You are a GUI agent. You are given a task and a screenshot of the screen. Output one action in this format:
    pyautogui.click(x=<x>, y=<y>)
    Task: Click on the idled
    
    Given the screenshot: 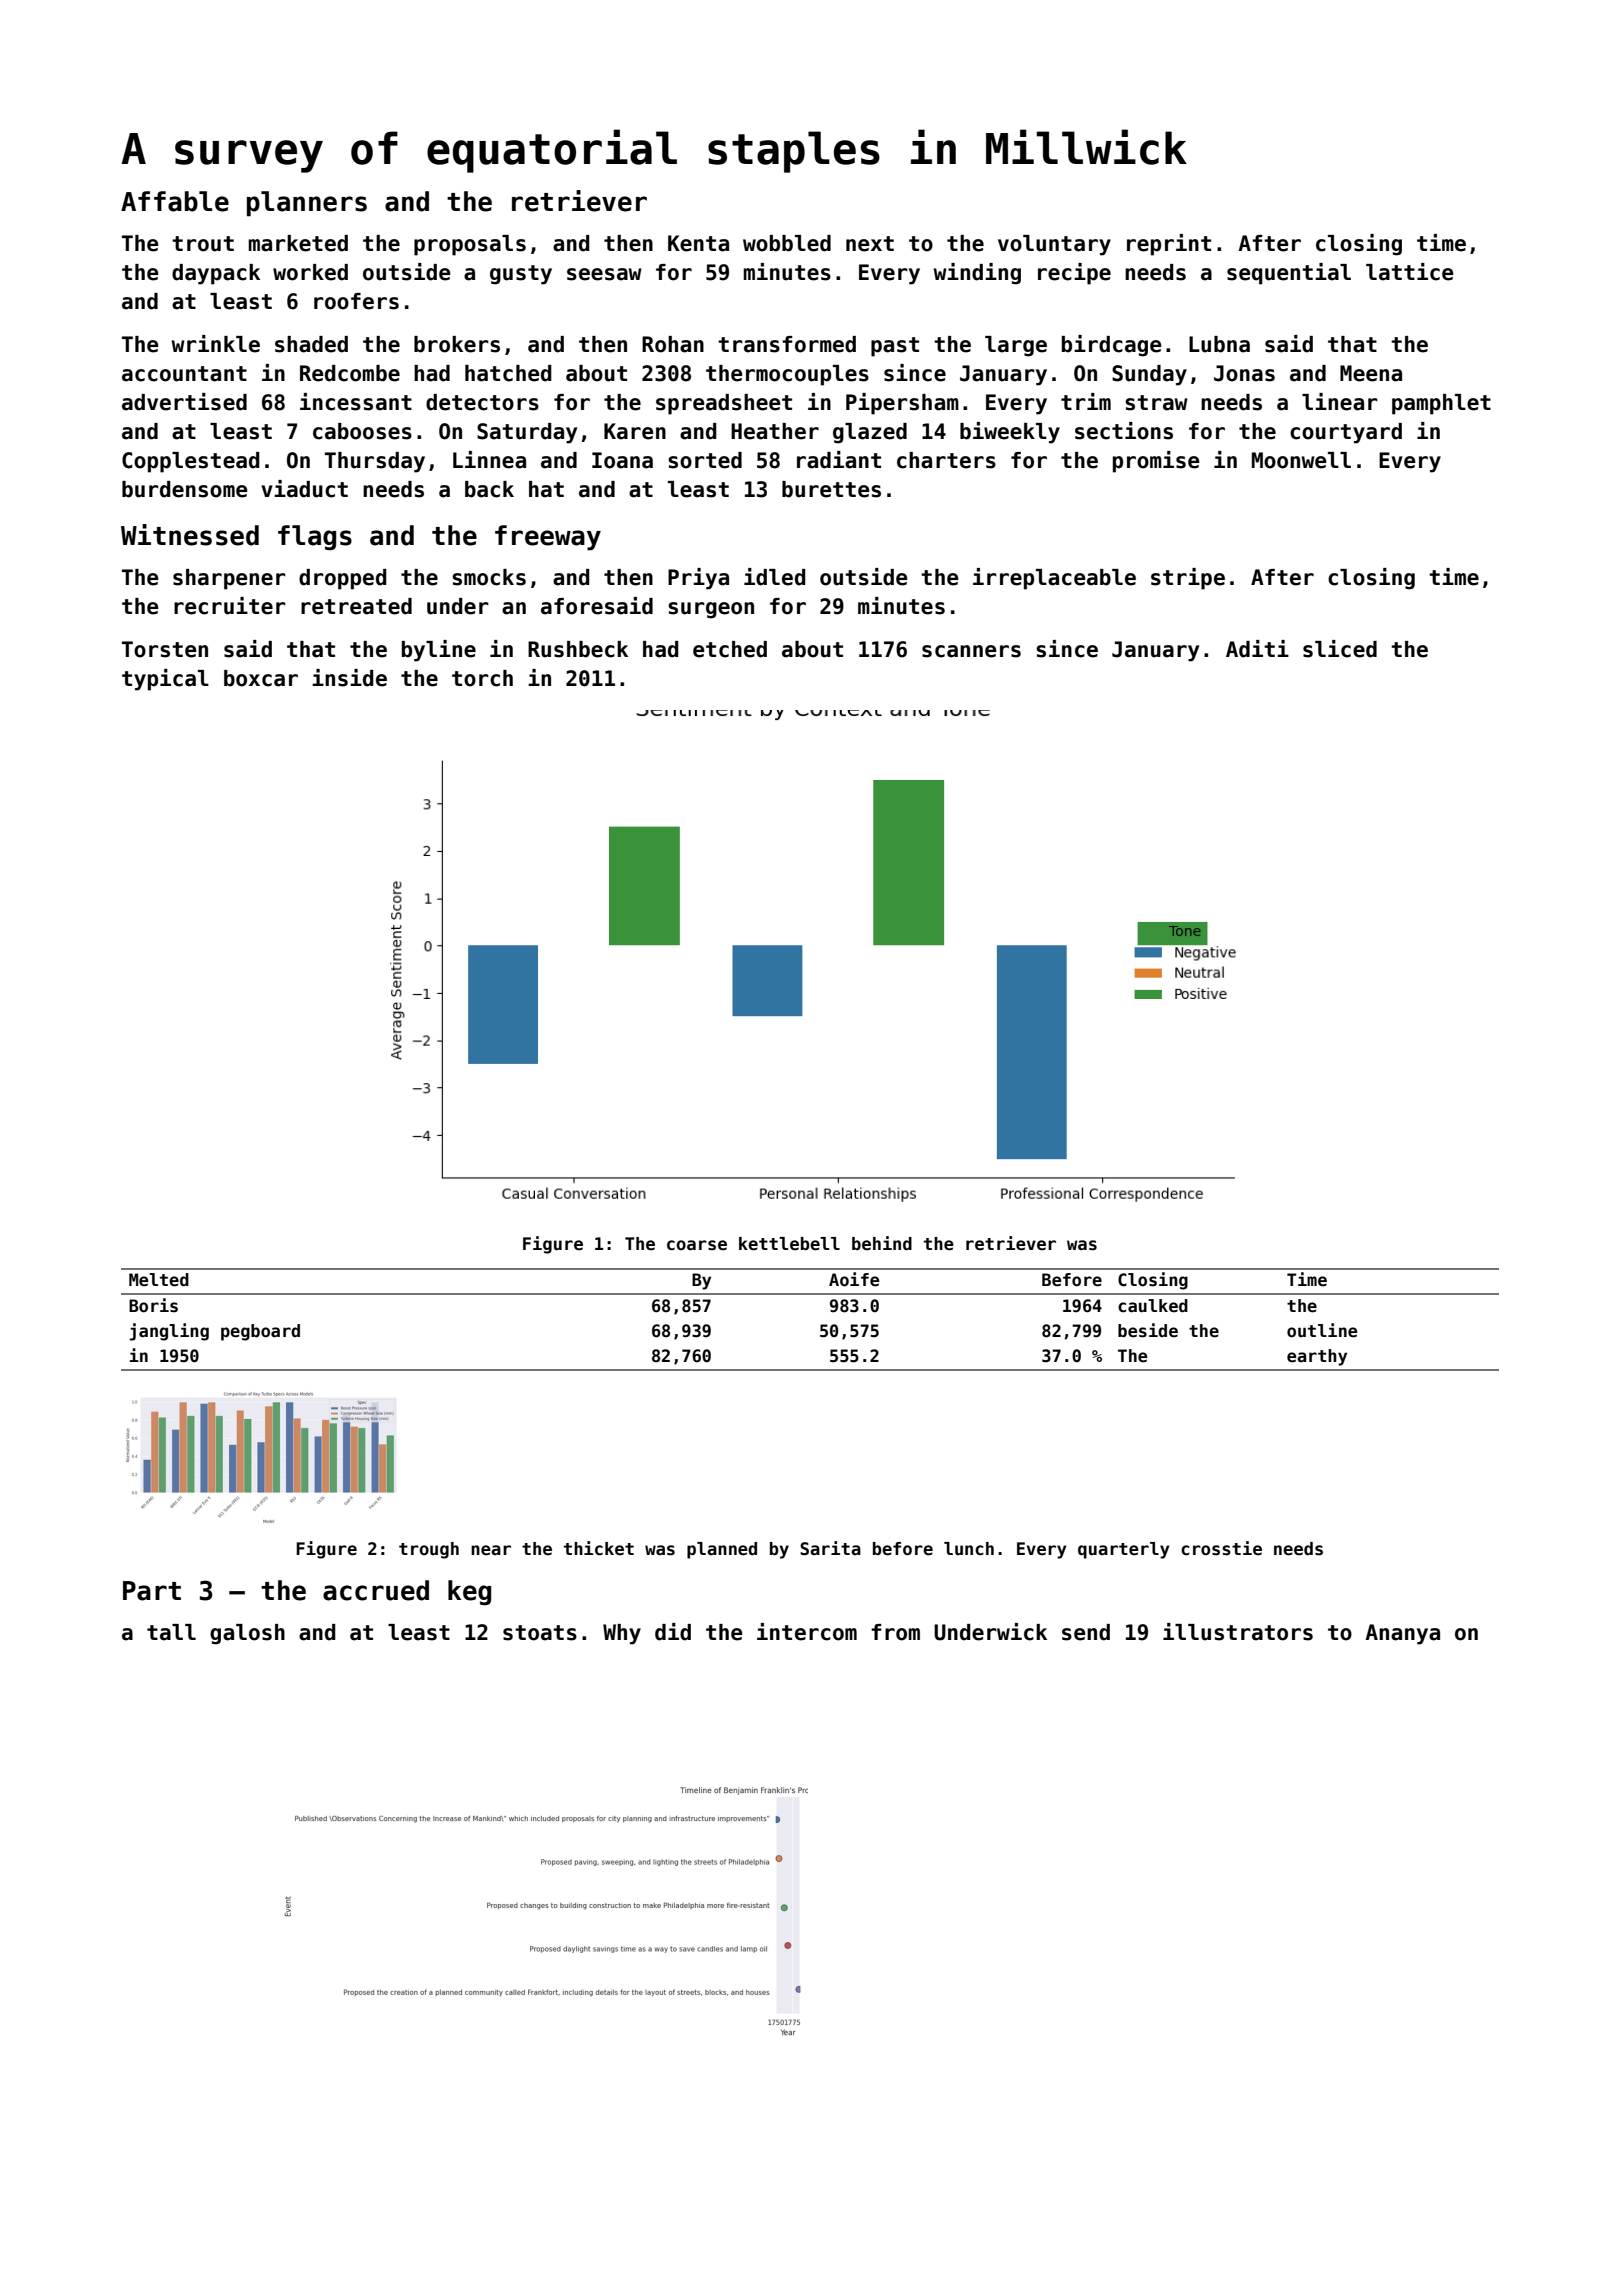 What is the action you would take?
    pyautogui.click(x=775, y=577)
